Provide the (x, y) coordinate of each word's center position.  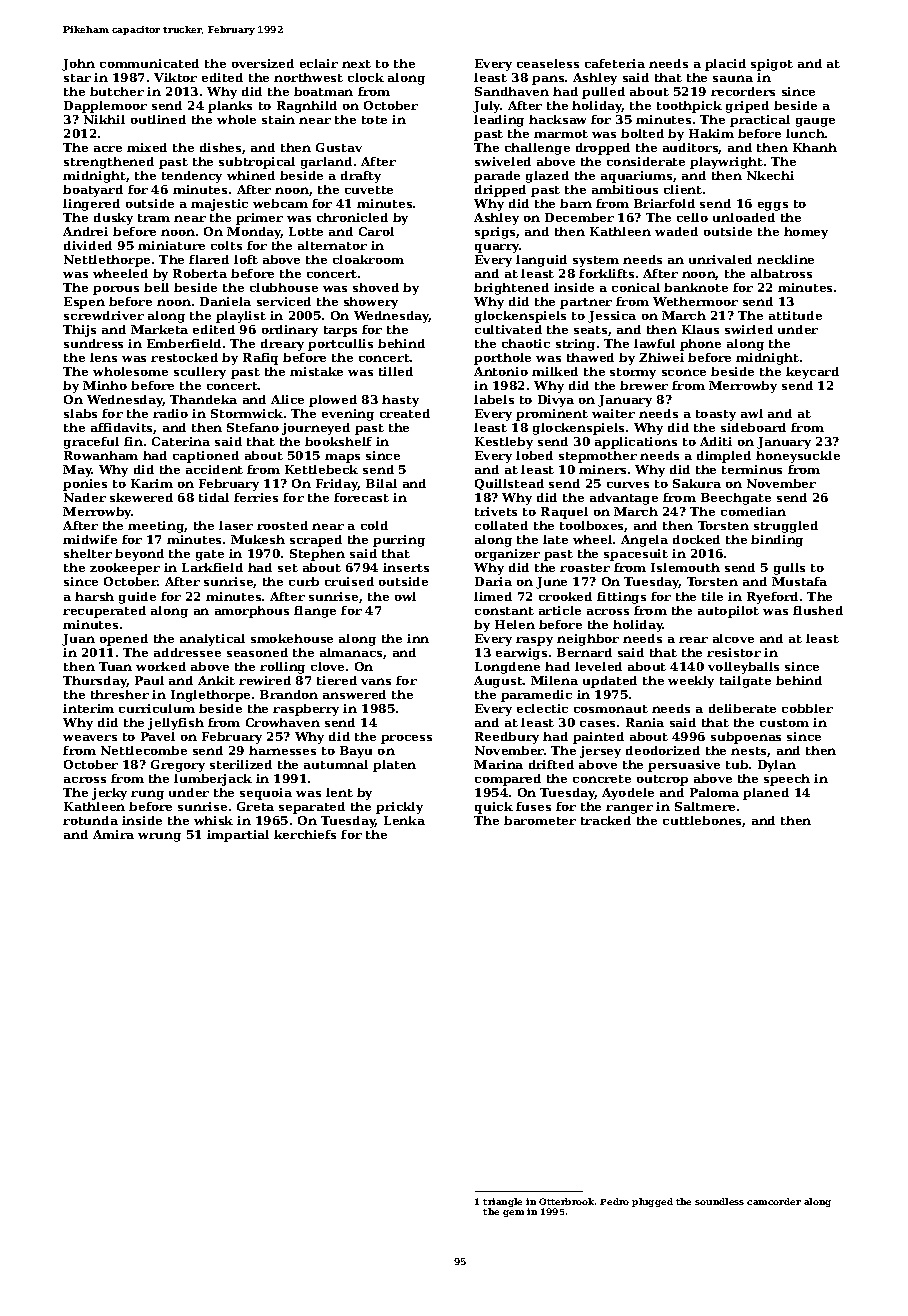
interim (88, 708)
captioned (206, 457)
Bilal (381, 483)
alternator (332, 245)
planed (766, 794)
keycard (812, 373)
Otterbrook (566, 1201)
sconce (684, 372)
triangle (502, 1202)
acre (108, 149)
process (406, 739)
